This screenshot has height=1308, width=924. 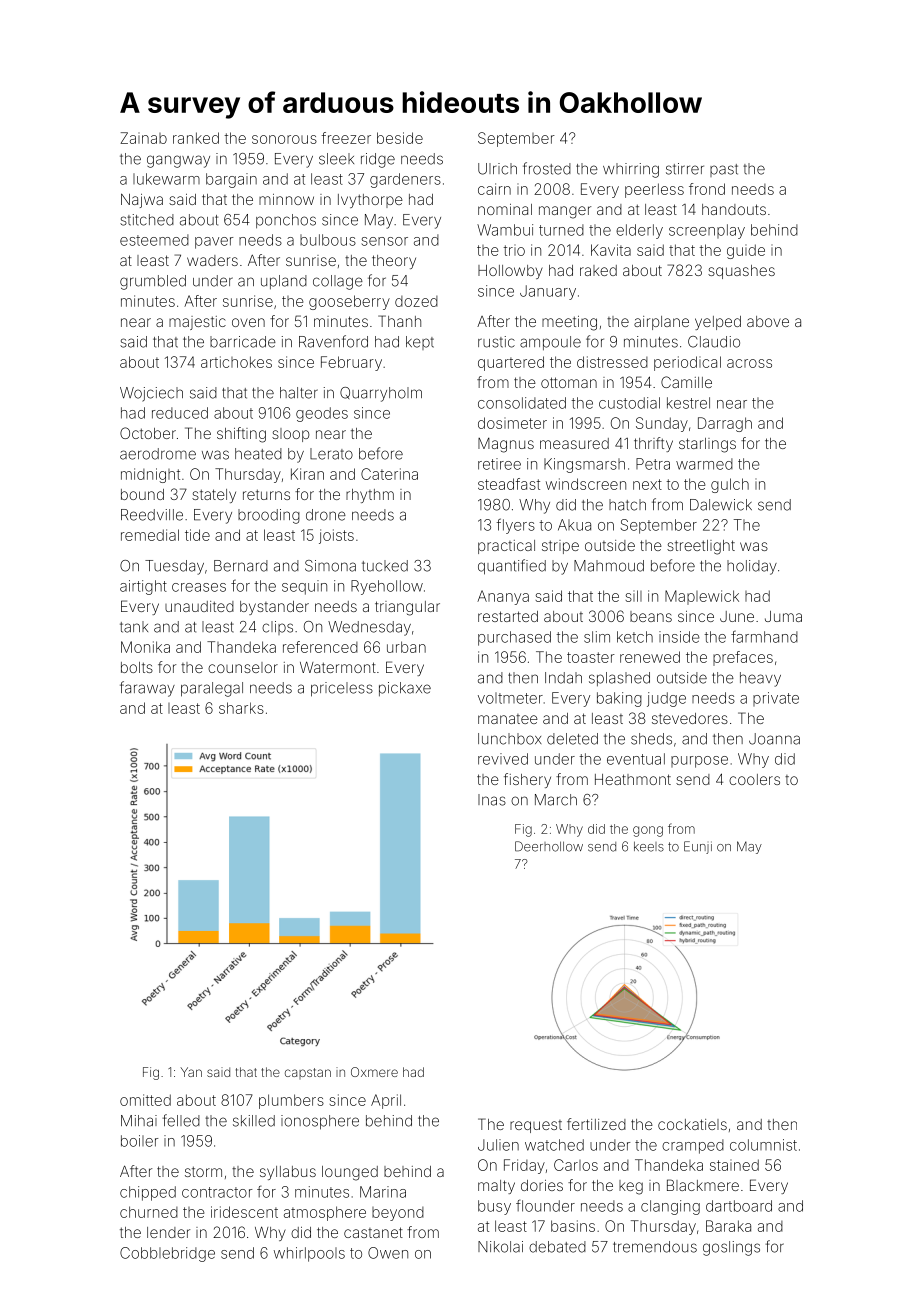 I want to click on faraway, so click(x=147, y=689).
